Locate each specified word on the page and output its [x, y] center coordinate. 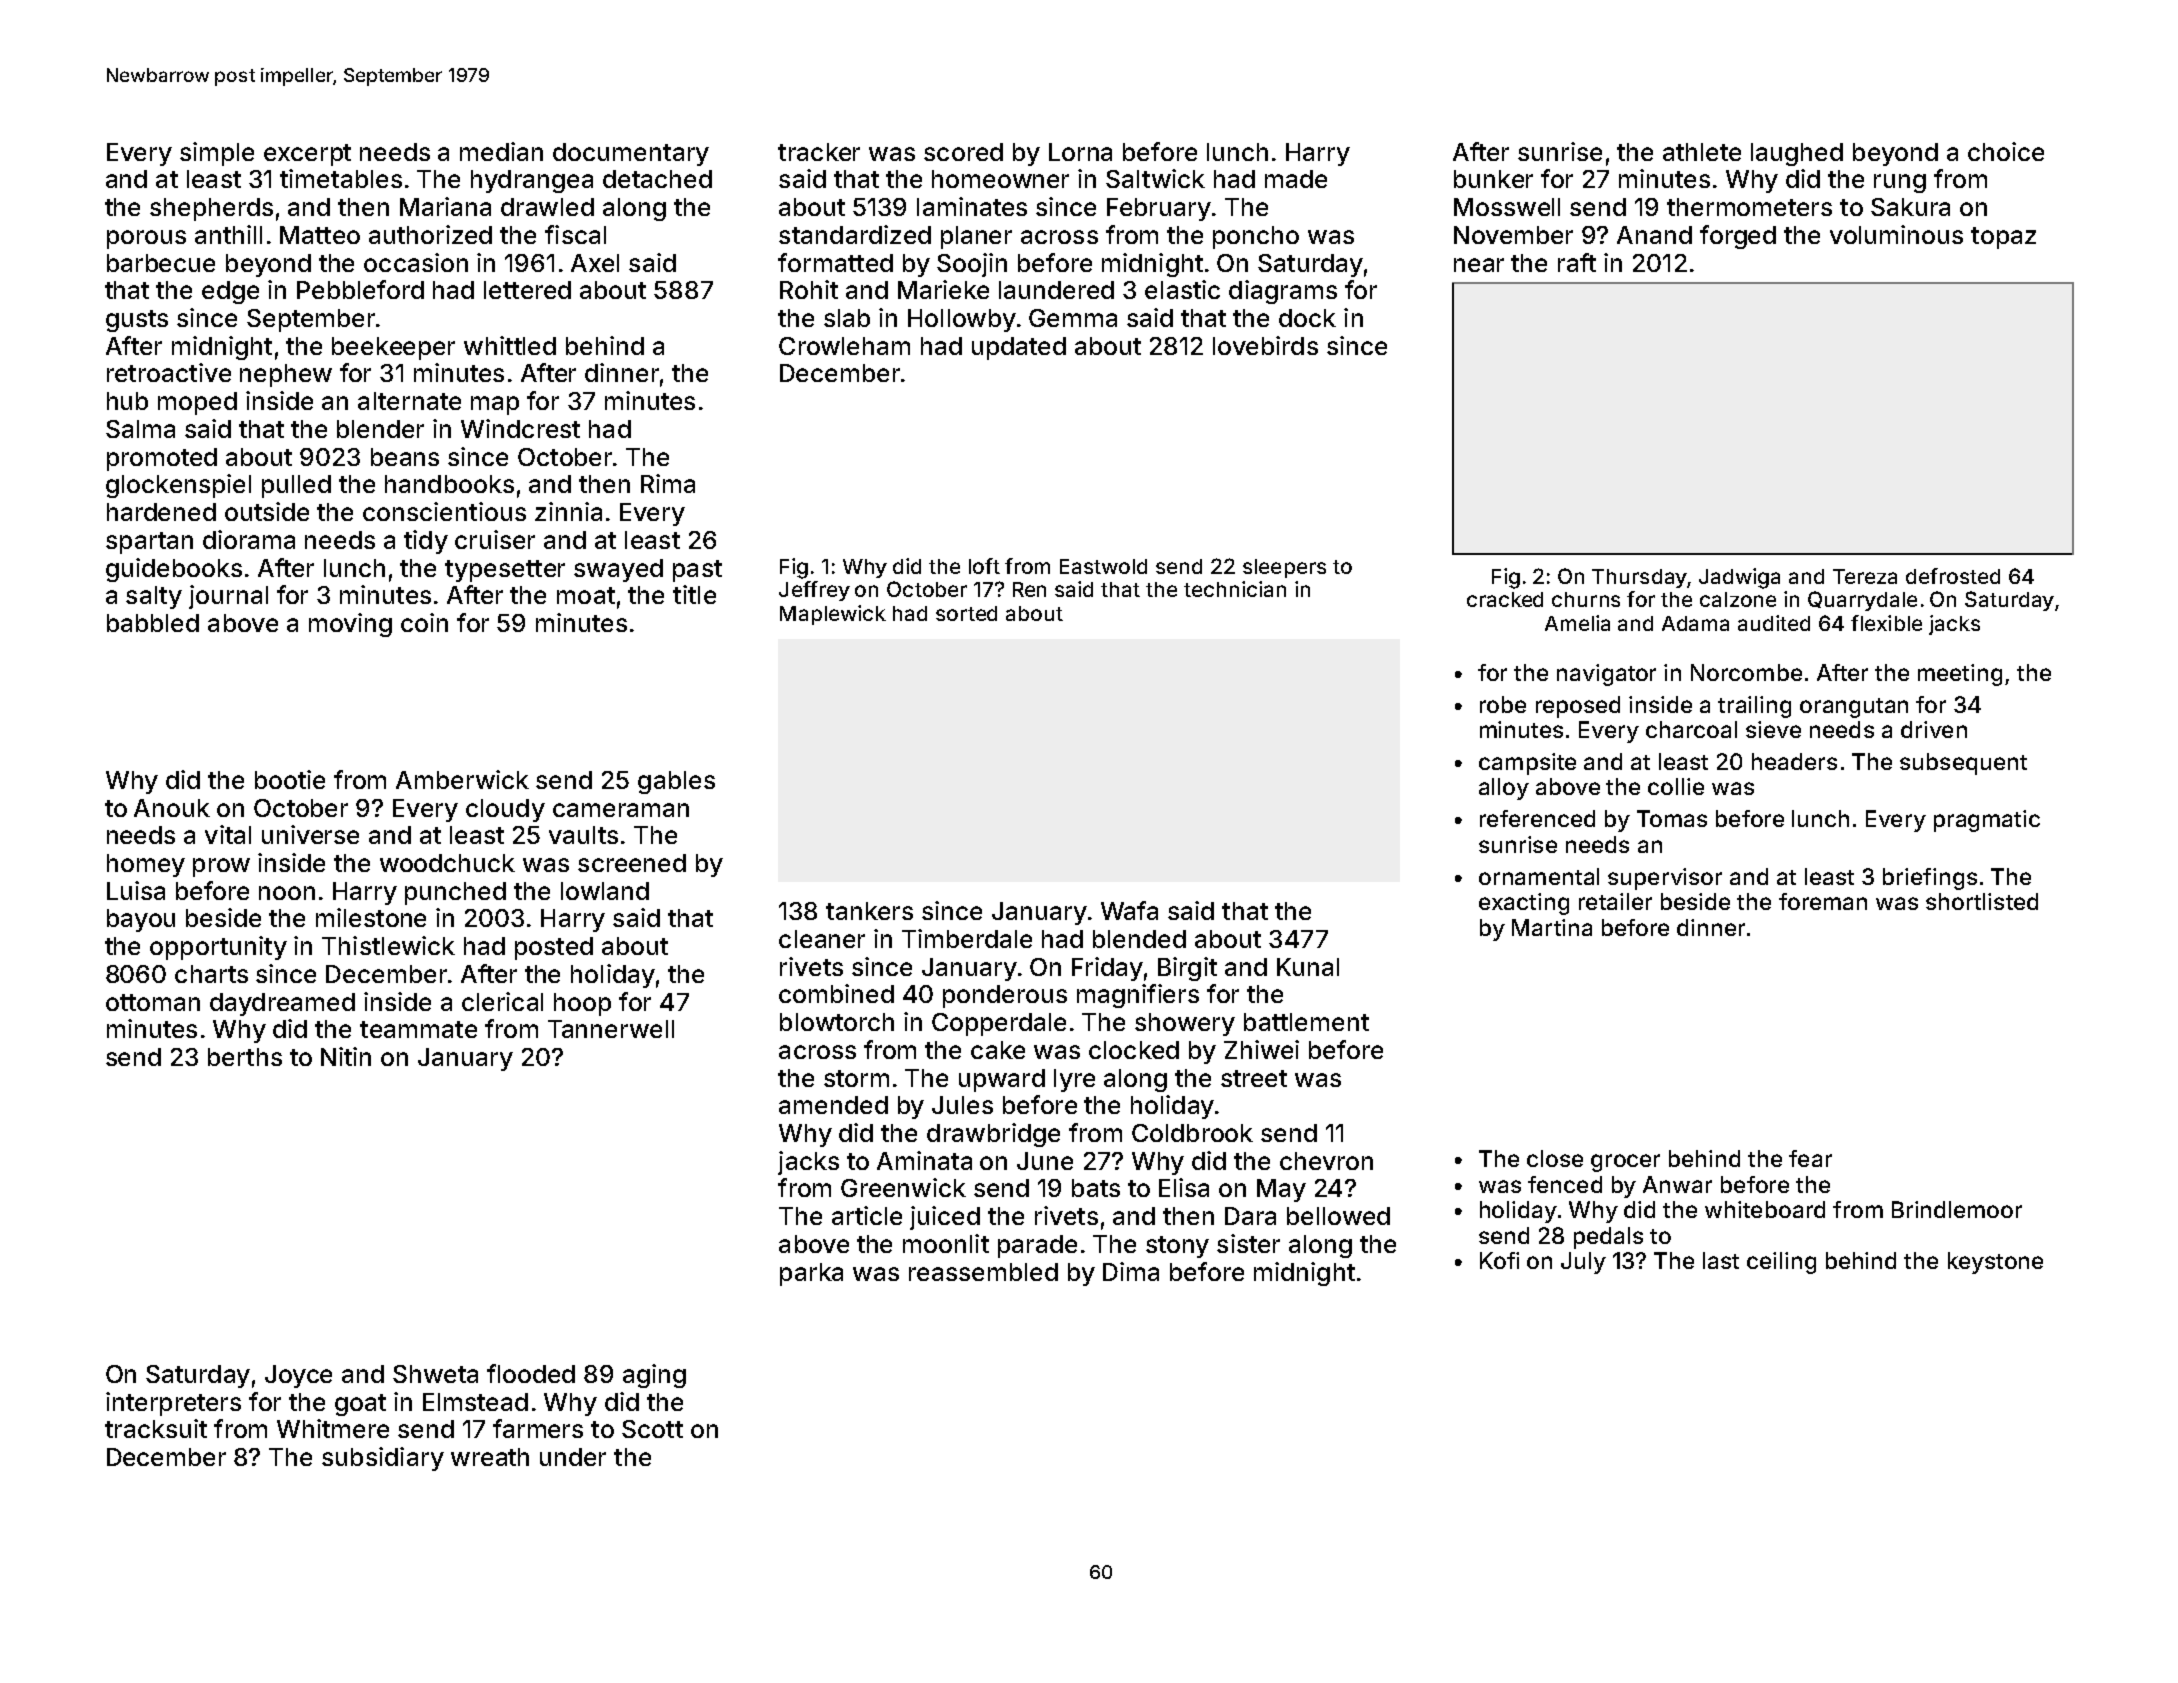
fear [1810, 1158]
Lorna [1080, 152]
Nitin [346, 1056]
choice [2006, 151]
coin [424, 622]
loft [984, 566]
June [1045, 1161]
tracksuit [156, 1428]
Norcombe [1746, 672]
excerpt [307, 155]
